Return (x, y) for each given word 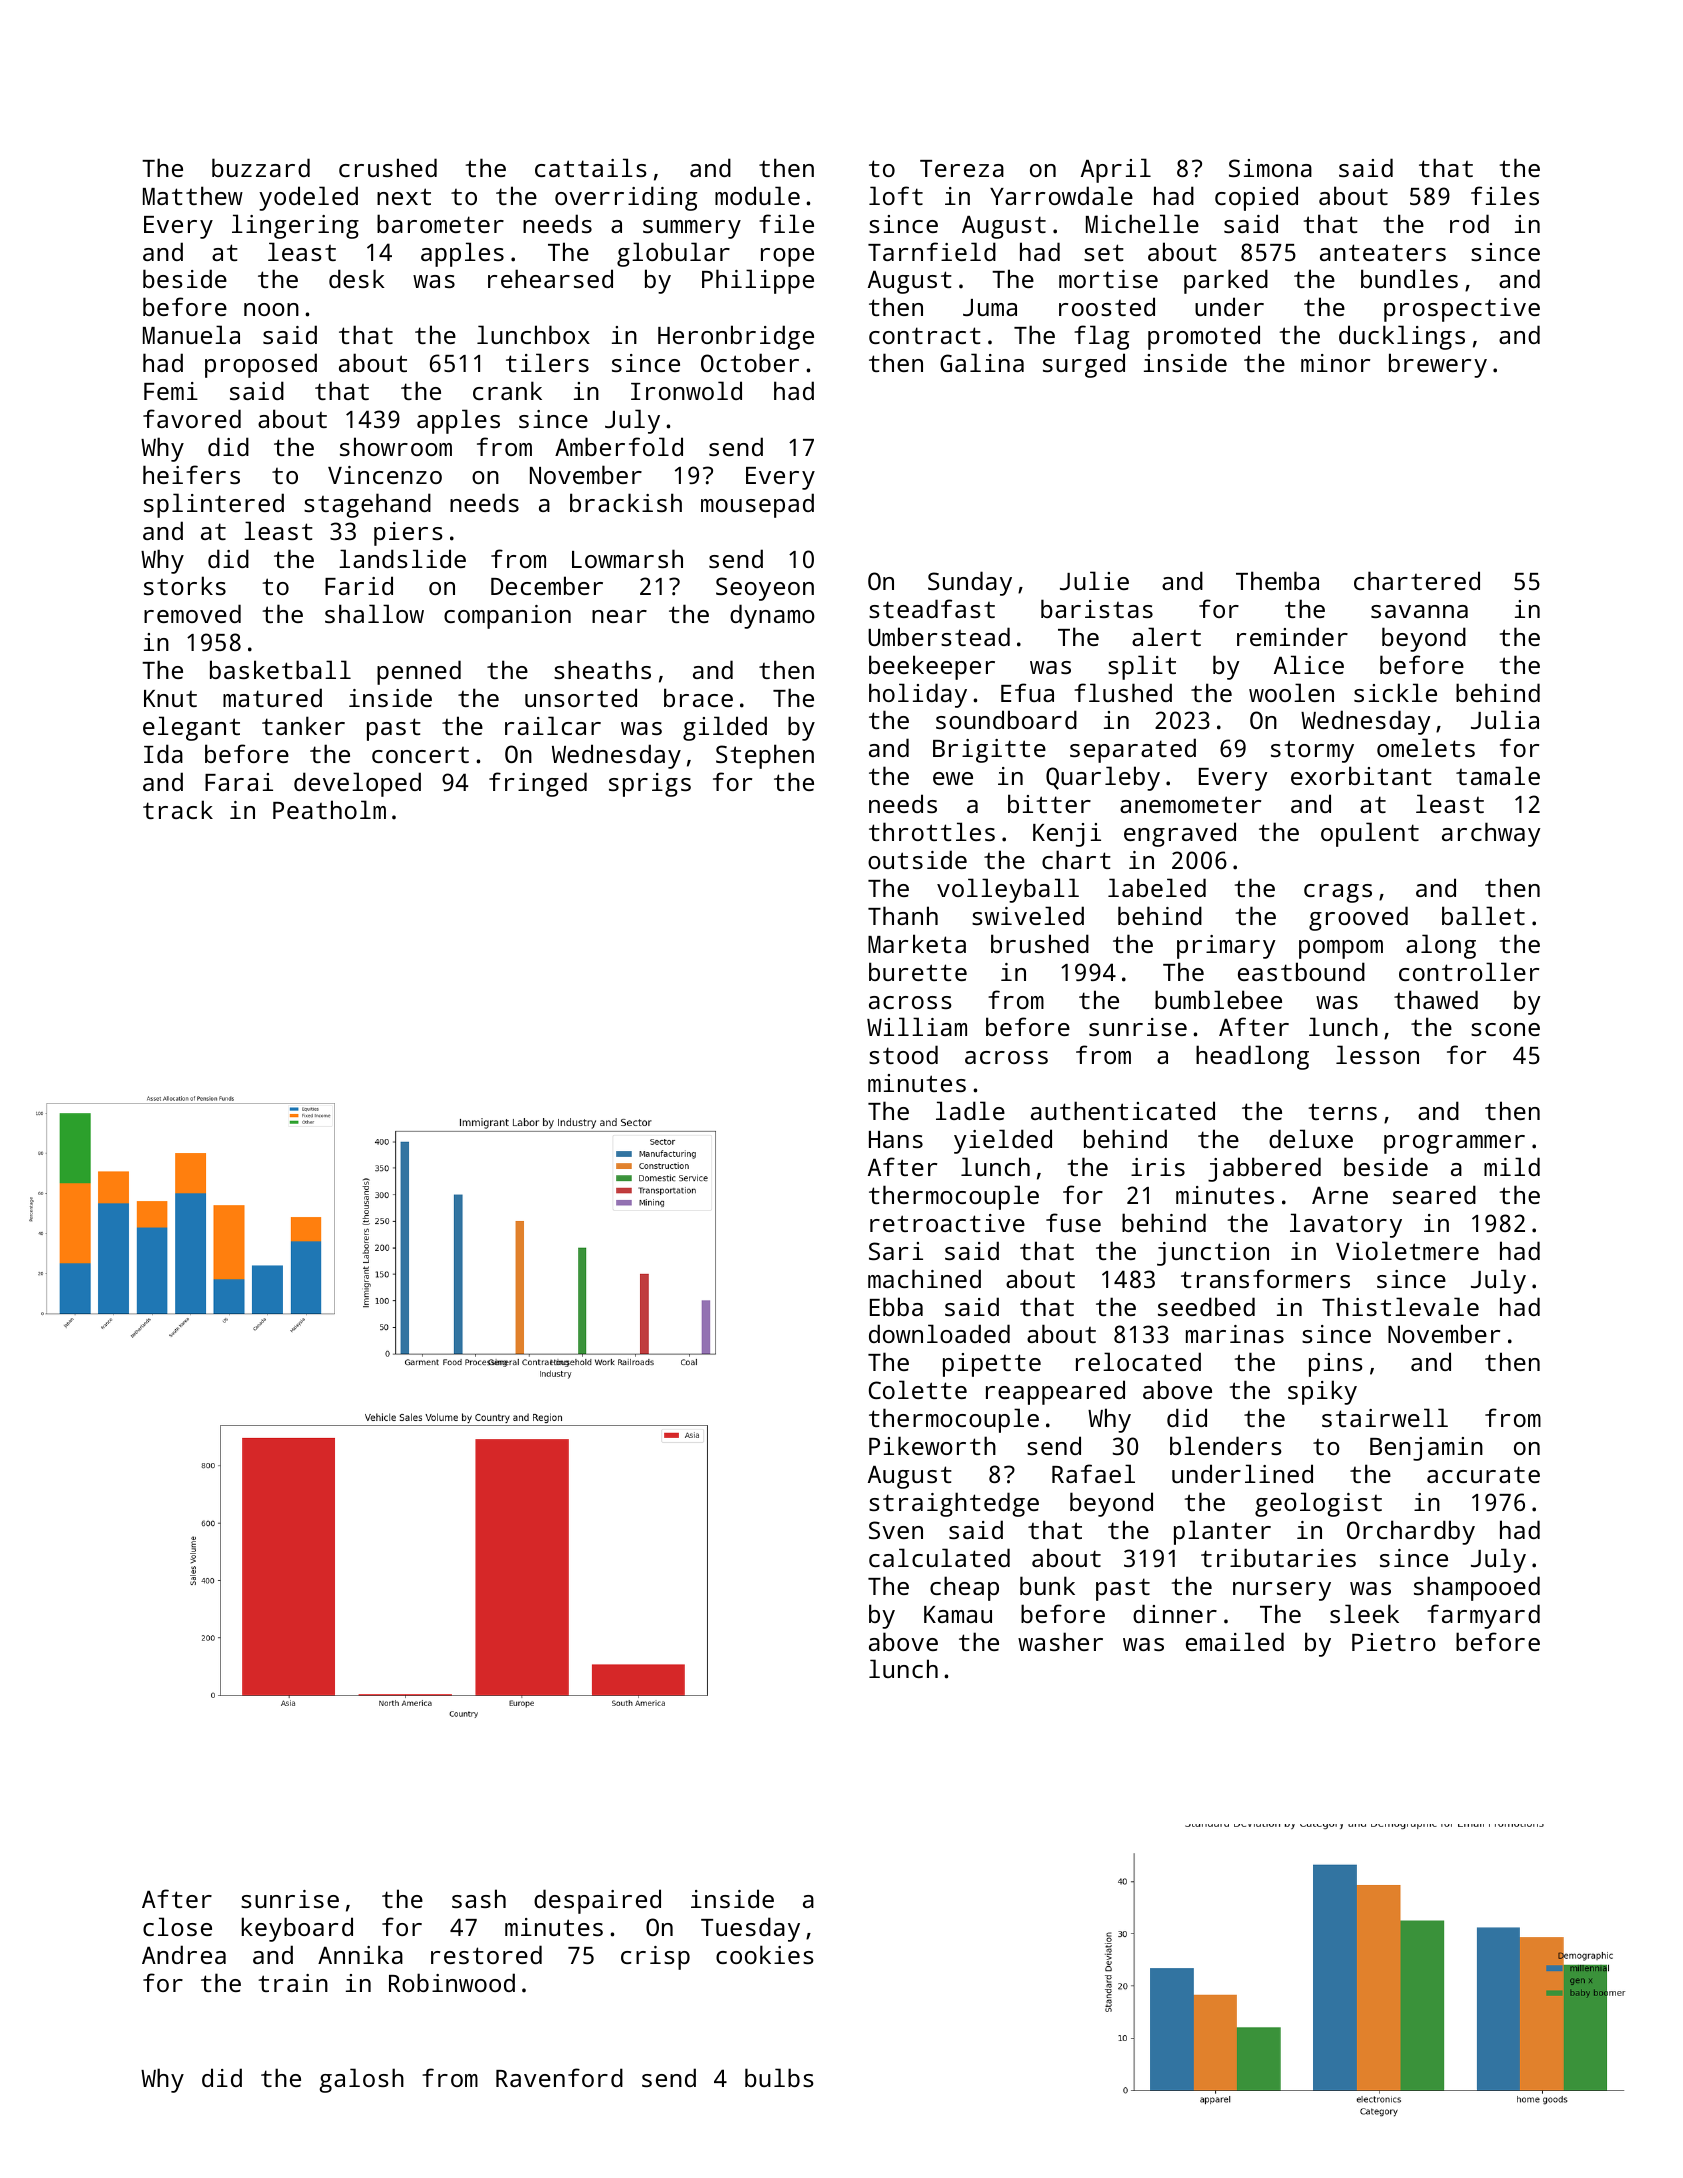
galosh (361, 2080)
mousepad (757, 505)
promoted (1204, 337)
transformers (1265, 1278)
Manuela (191, 334)
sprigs (650, 785)
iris (1158, 1167)
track (178, 809)
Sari (896, 1251)
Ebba (896, 1306)
